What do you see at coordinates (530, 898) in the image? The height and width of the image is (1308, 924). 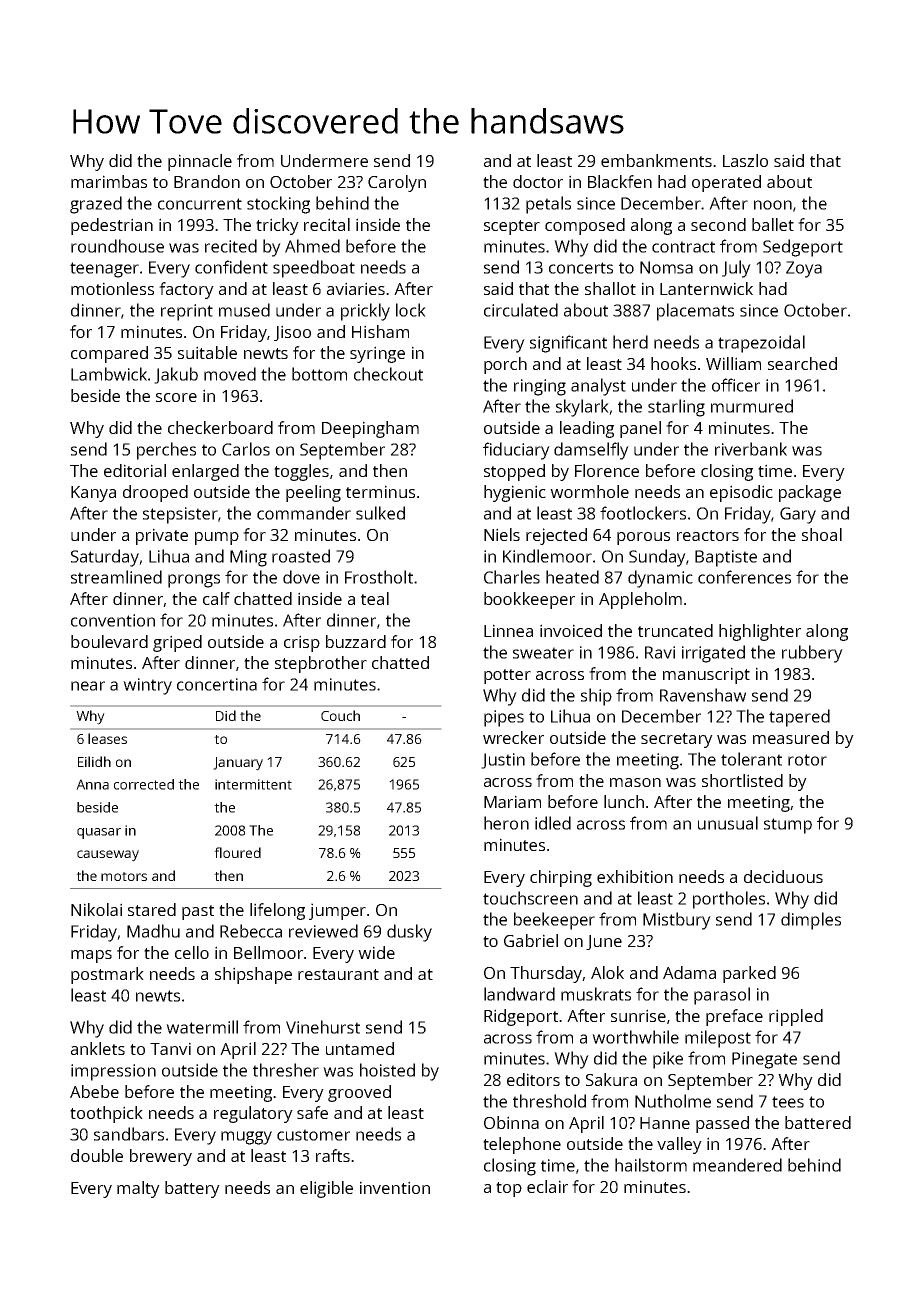 I see `touchscreen` at bounding box center [530, 898].
